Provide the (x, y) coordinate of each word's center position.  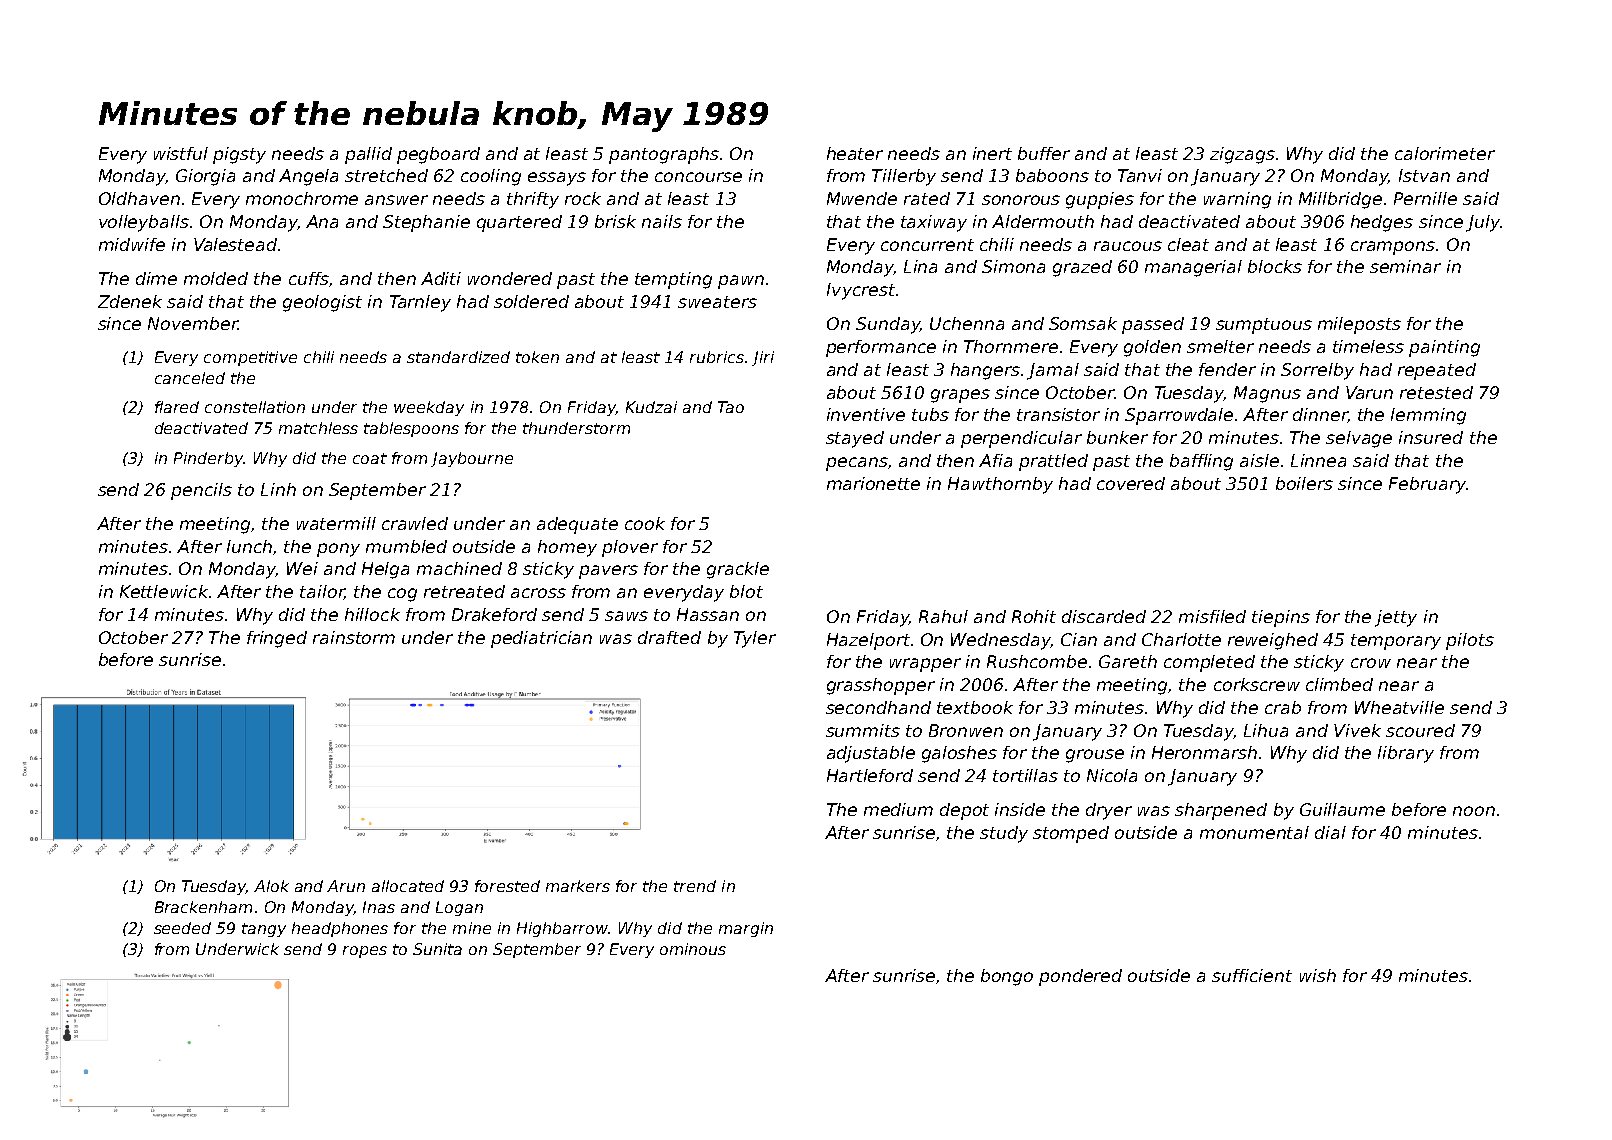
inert (992, 153)
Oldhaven (139, 198)
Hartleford (870, 775)
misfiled (1212, 616)
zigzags (1242, 155)
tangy (264, 930)
